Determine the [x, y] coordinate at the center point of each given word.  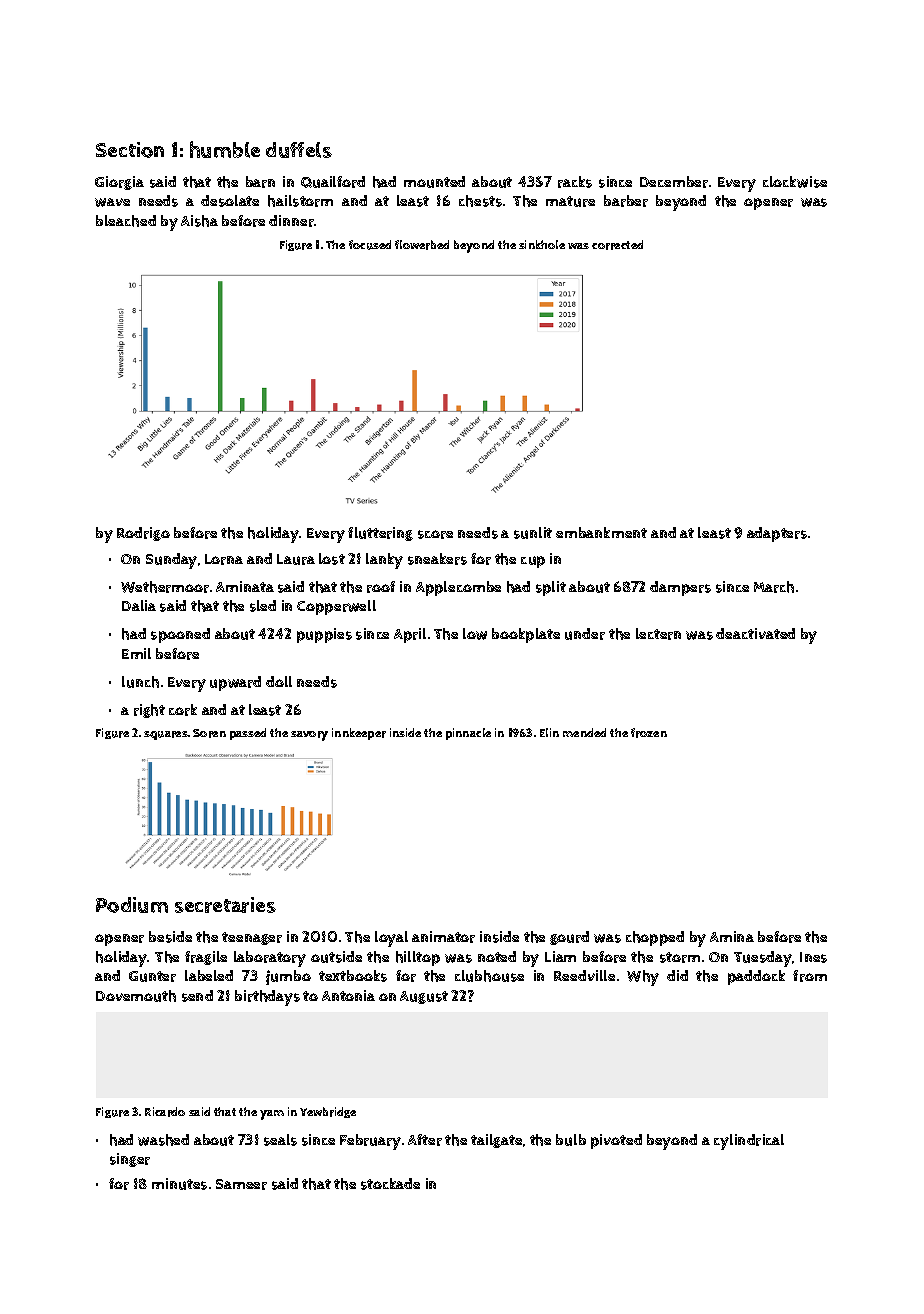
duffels [299, 150]
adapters [777, 534]
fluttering [380, 534]
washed [163, 1140]
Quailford [333, 182]
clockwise [795, 182]
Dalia [139, 605]
